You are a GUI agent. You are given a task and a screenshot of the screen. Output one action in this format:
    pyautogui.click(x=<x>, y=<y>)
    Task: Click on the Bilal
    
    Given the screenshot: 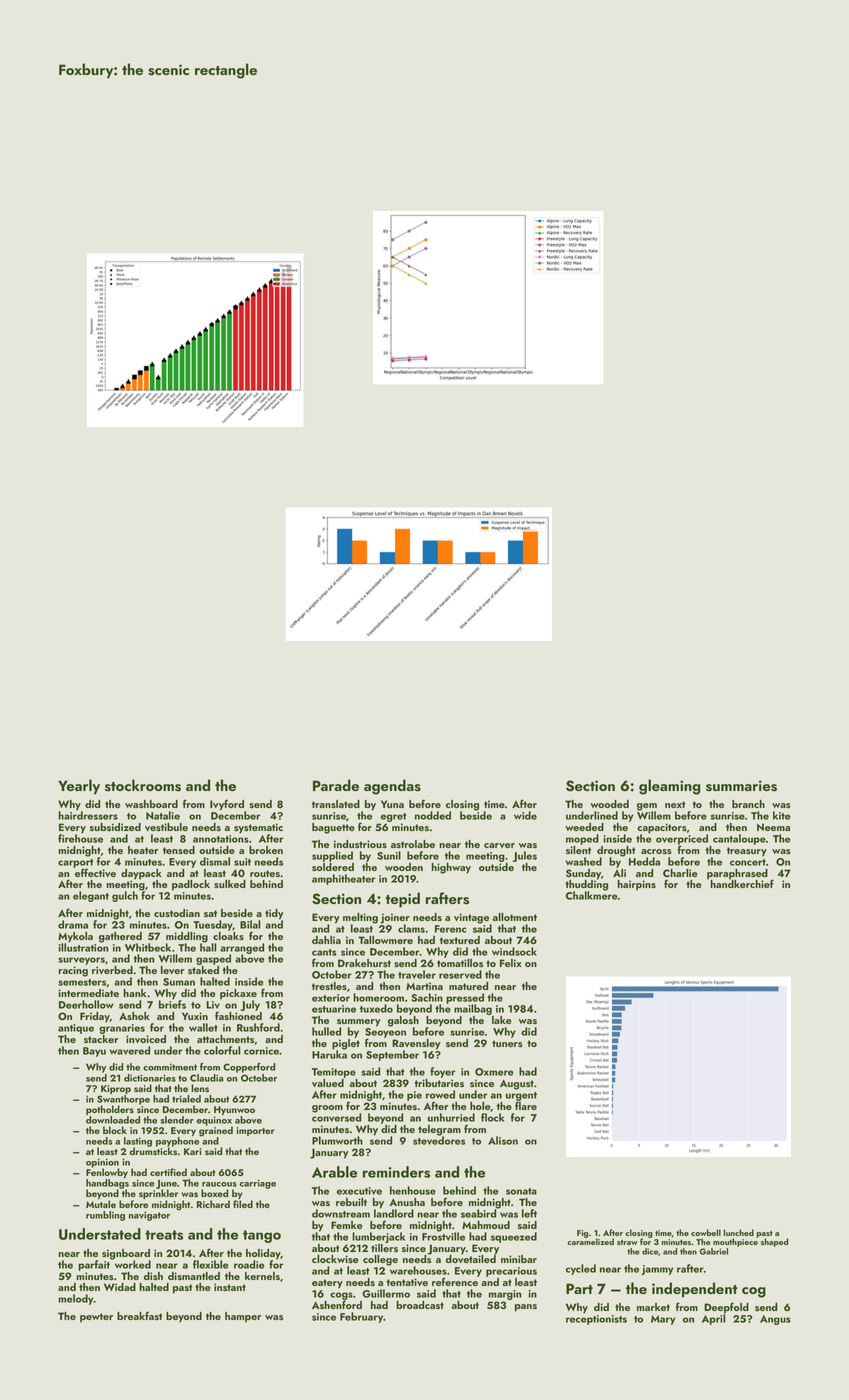 What is the action you would take?
    pyautogui.click(x=250, y=924)
